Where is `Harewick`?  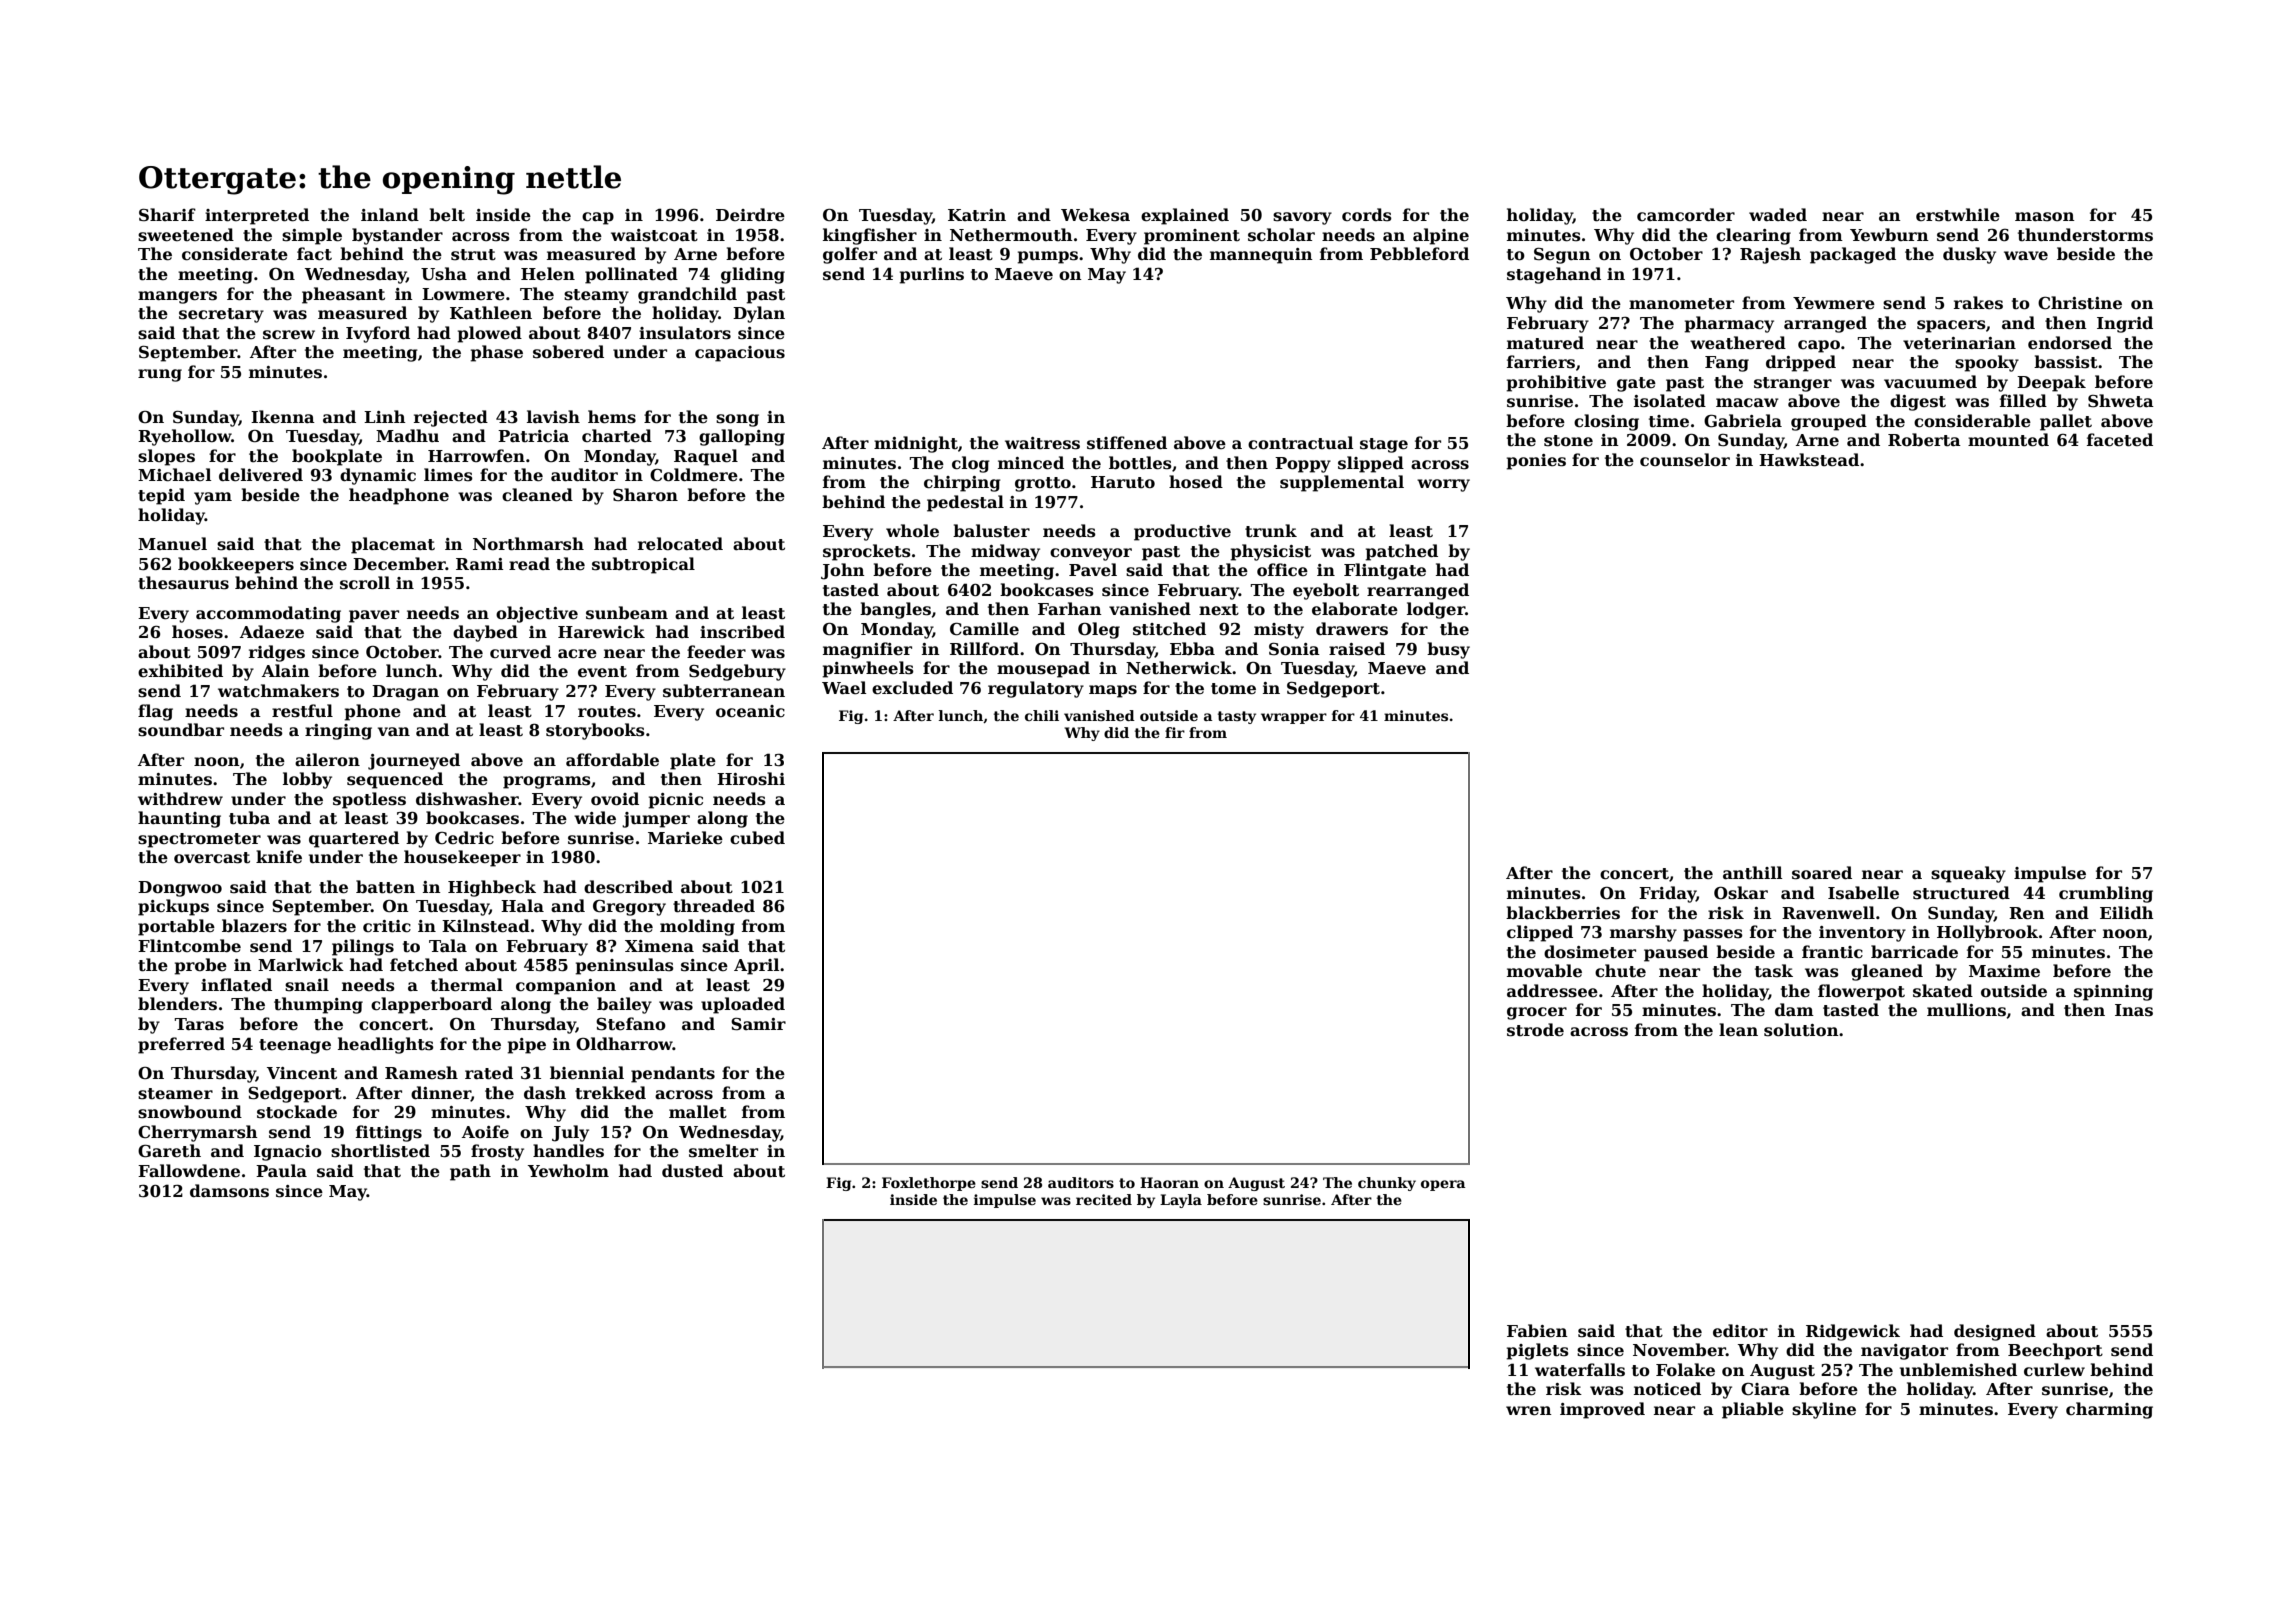
Harewick is located at coordinates (601, 632).
